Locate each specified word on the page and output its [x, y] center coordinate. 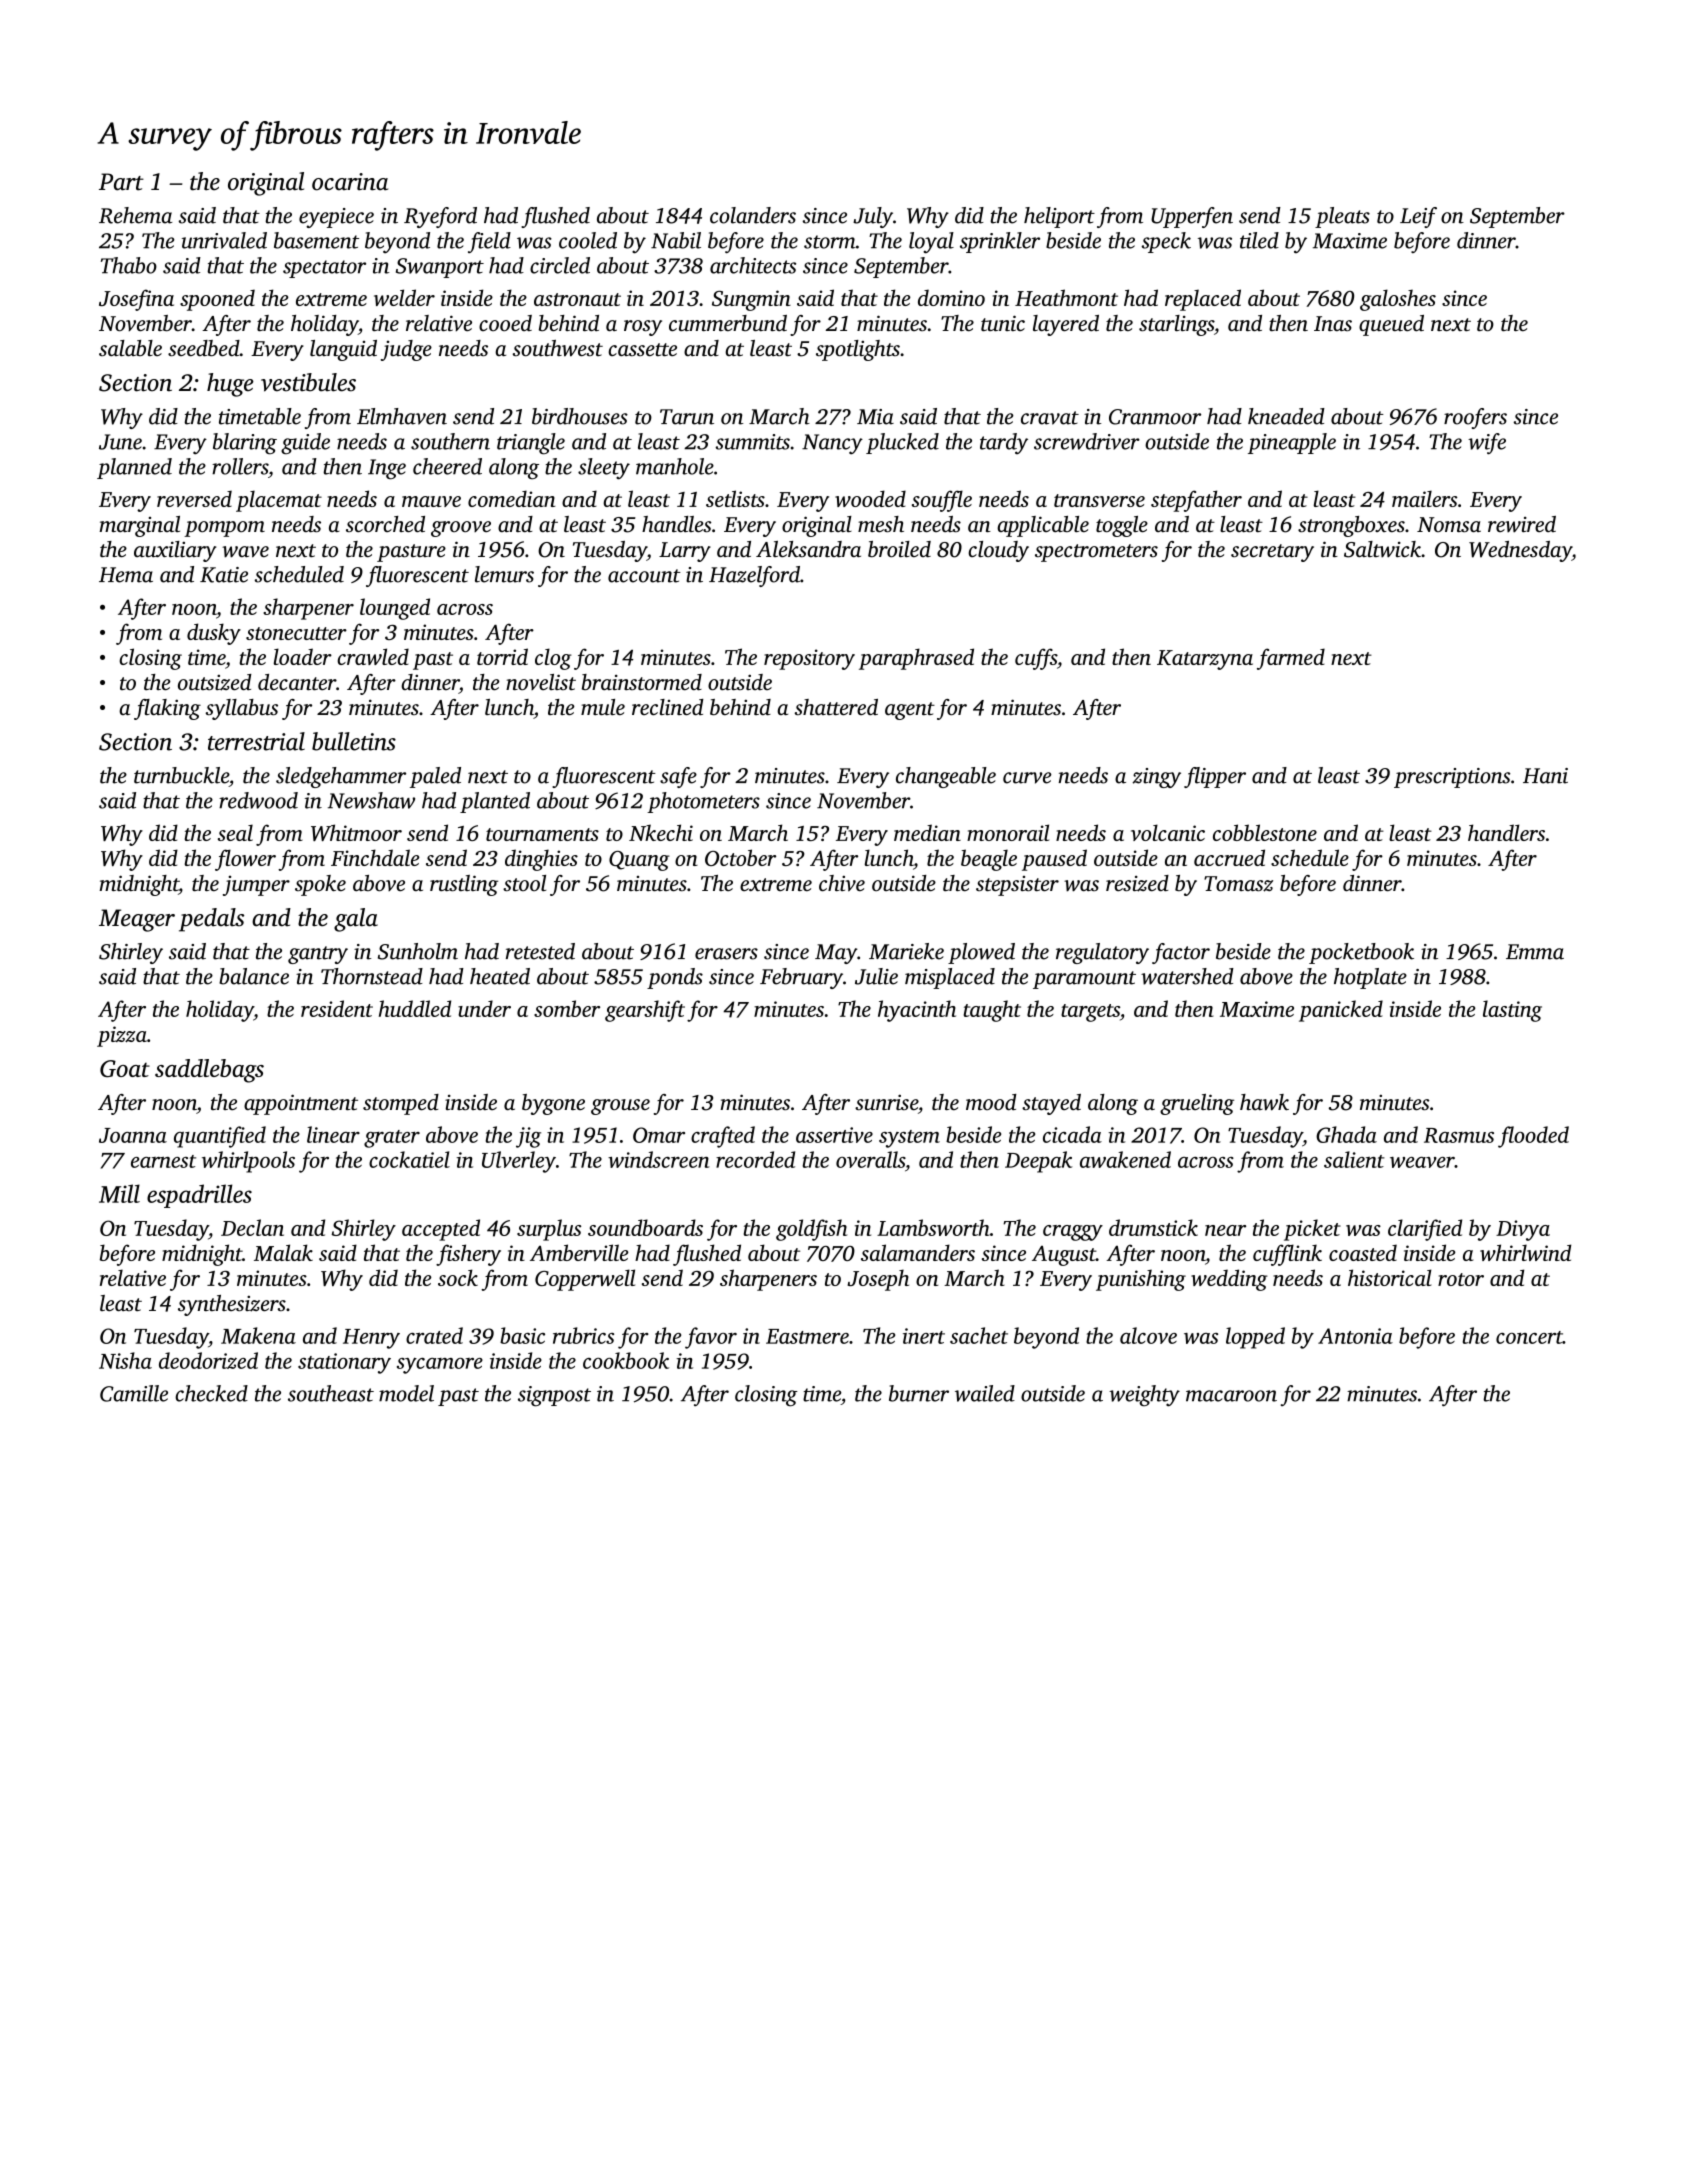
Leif [1418, 217]
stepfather [1196, 501]
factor [1181, 953]
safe [678, 777]
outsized [215, 682]
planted [495, 802]
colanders [753, 215]
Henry [371, 1339]
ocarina [350, 182]
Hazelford [754, 576]
